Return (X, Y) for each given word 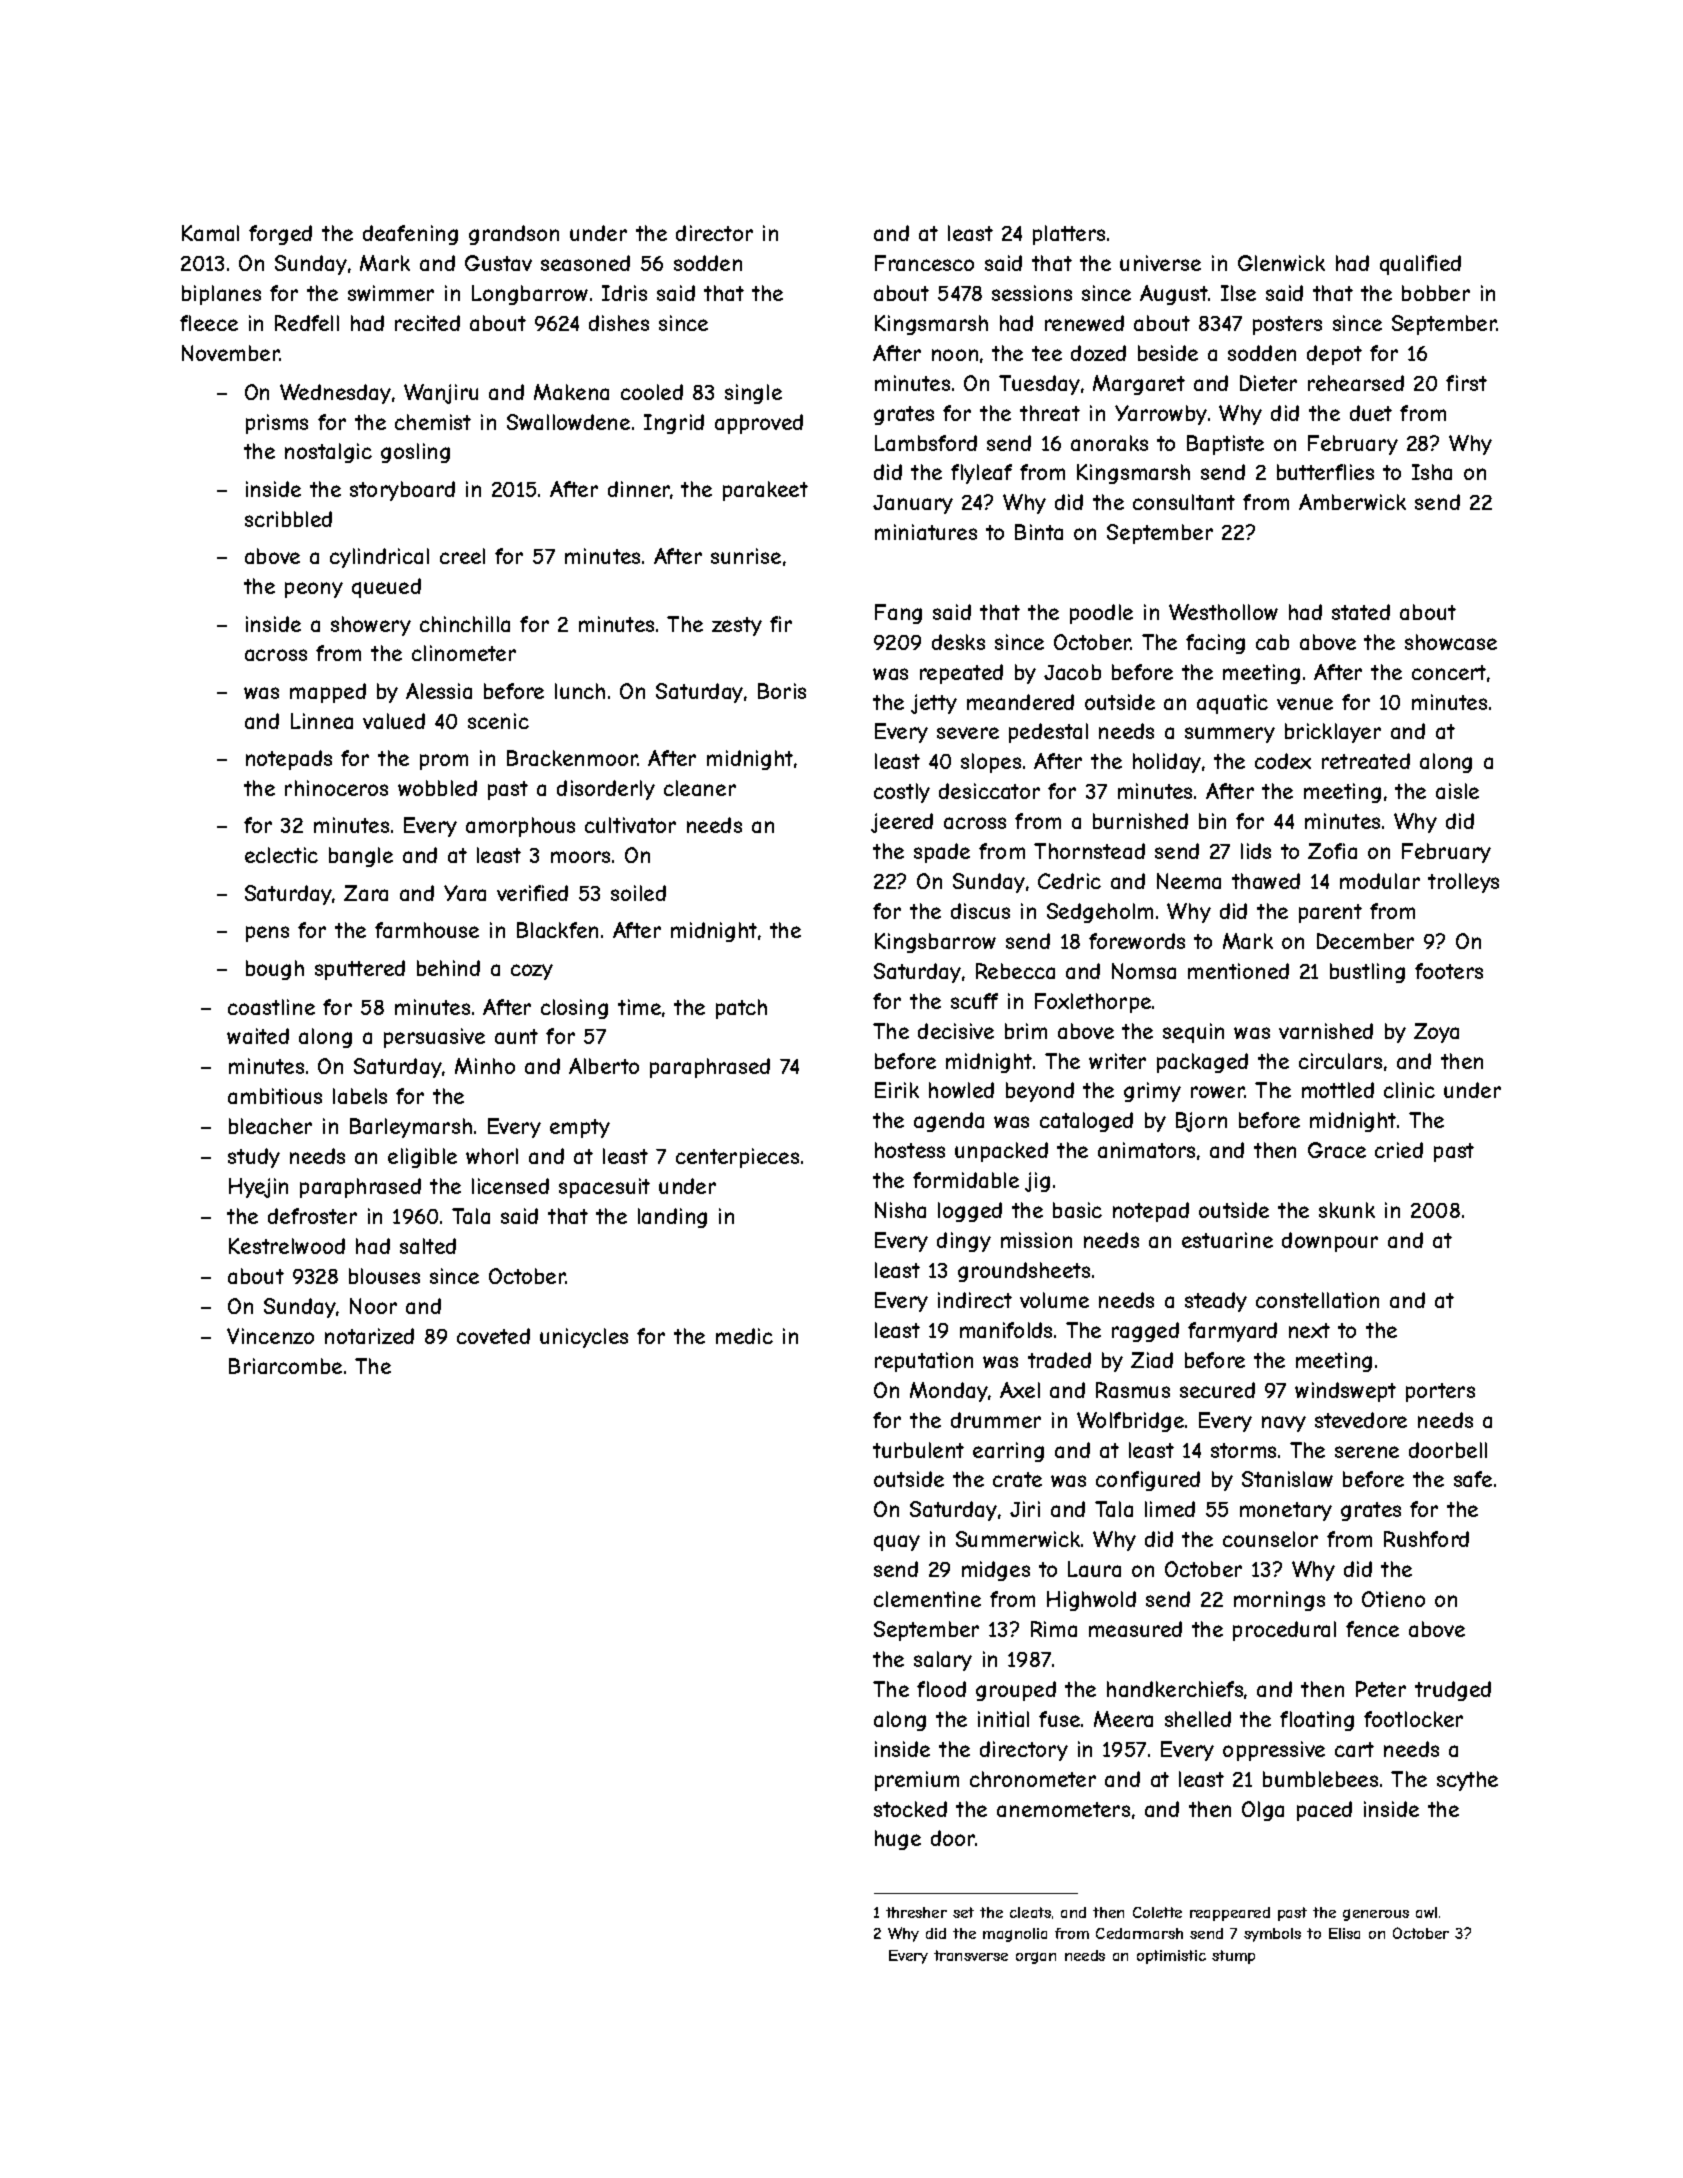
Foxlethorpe (1093, 1003)
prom (444, 762)
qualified (1420, 265)
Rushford (1426, 1539)
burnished (1140, 821)
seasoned (585, 263)
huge (898, 1840)
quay (897, 1543)
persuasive (434, 1038)
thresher (916, 1912)
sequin (1193, 1033)
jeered (902, 823)
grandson (514, 235)
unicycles (584, 1338)
